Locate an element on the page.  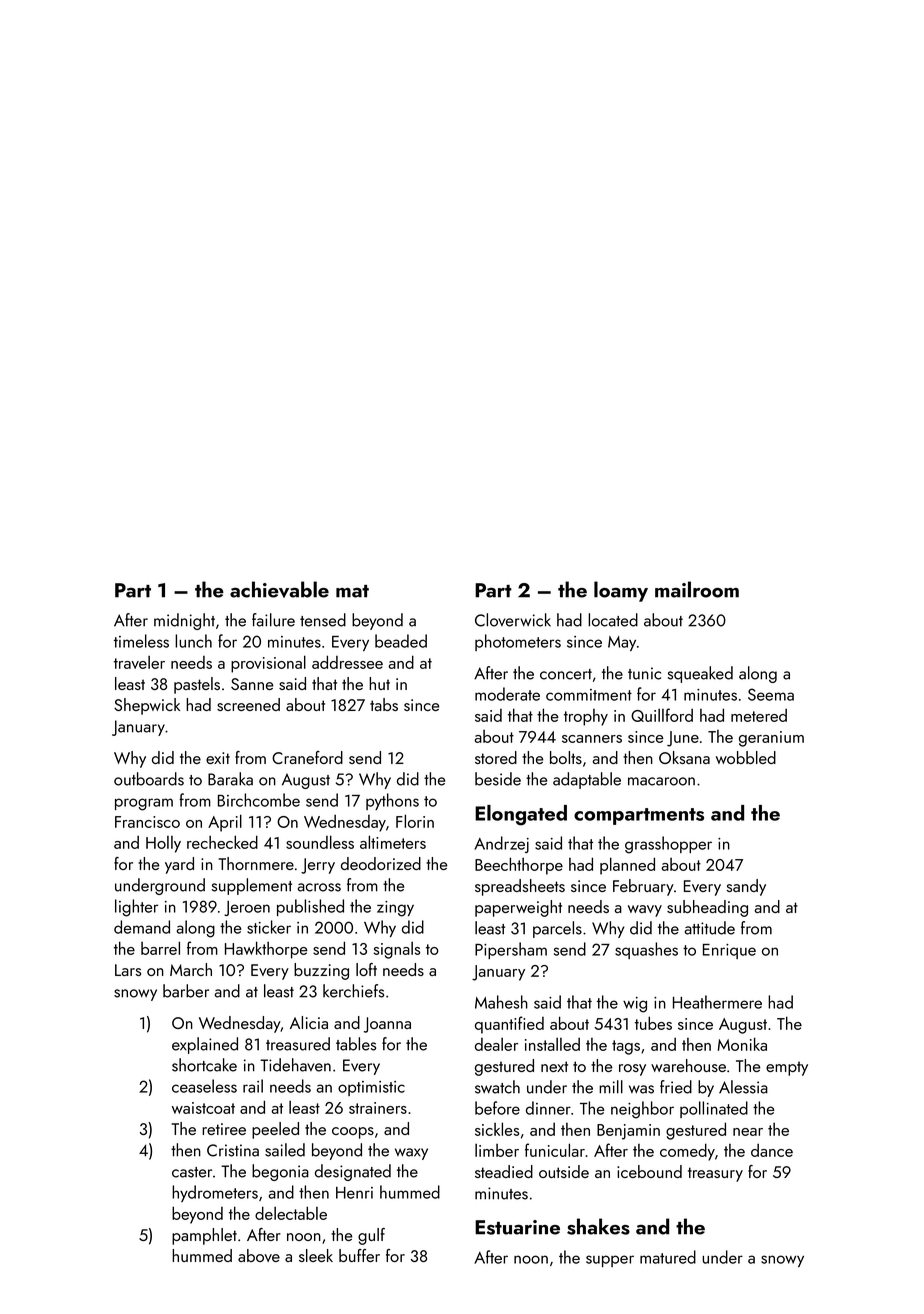
before is located at coordinates (497, 1108).
